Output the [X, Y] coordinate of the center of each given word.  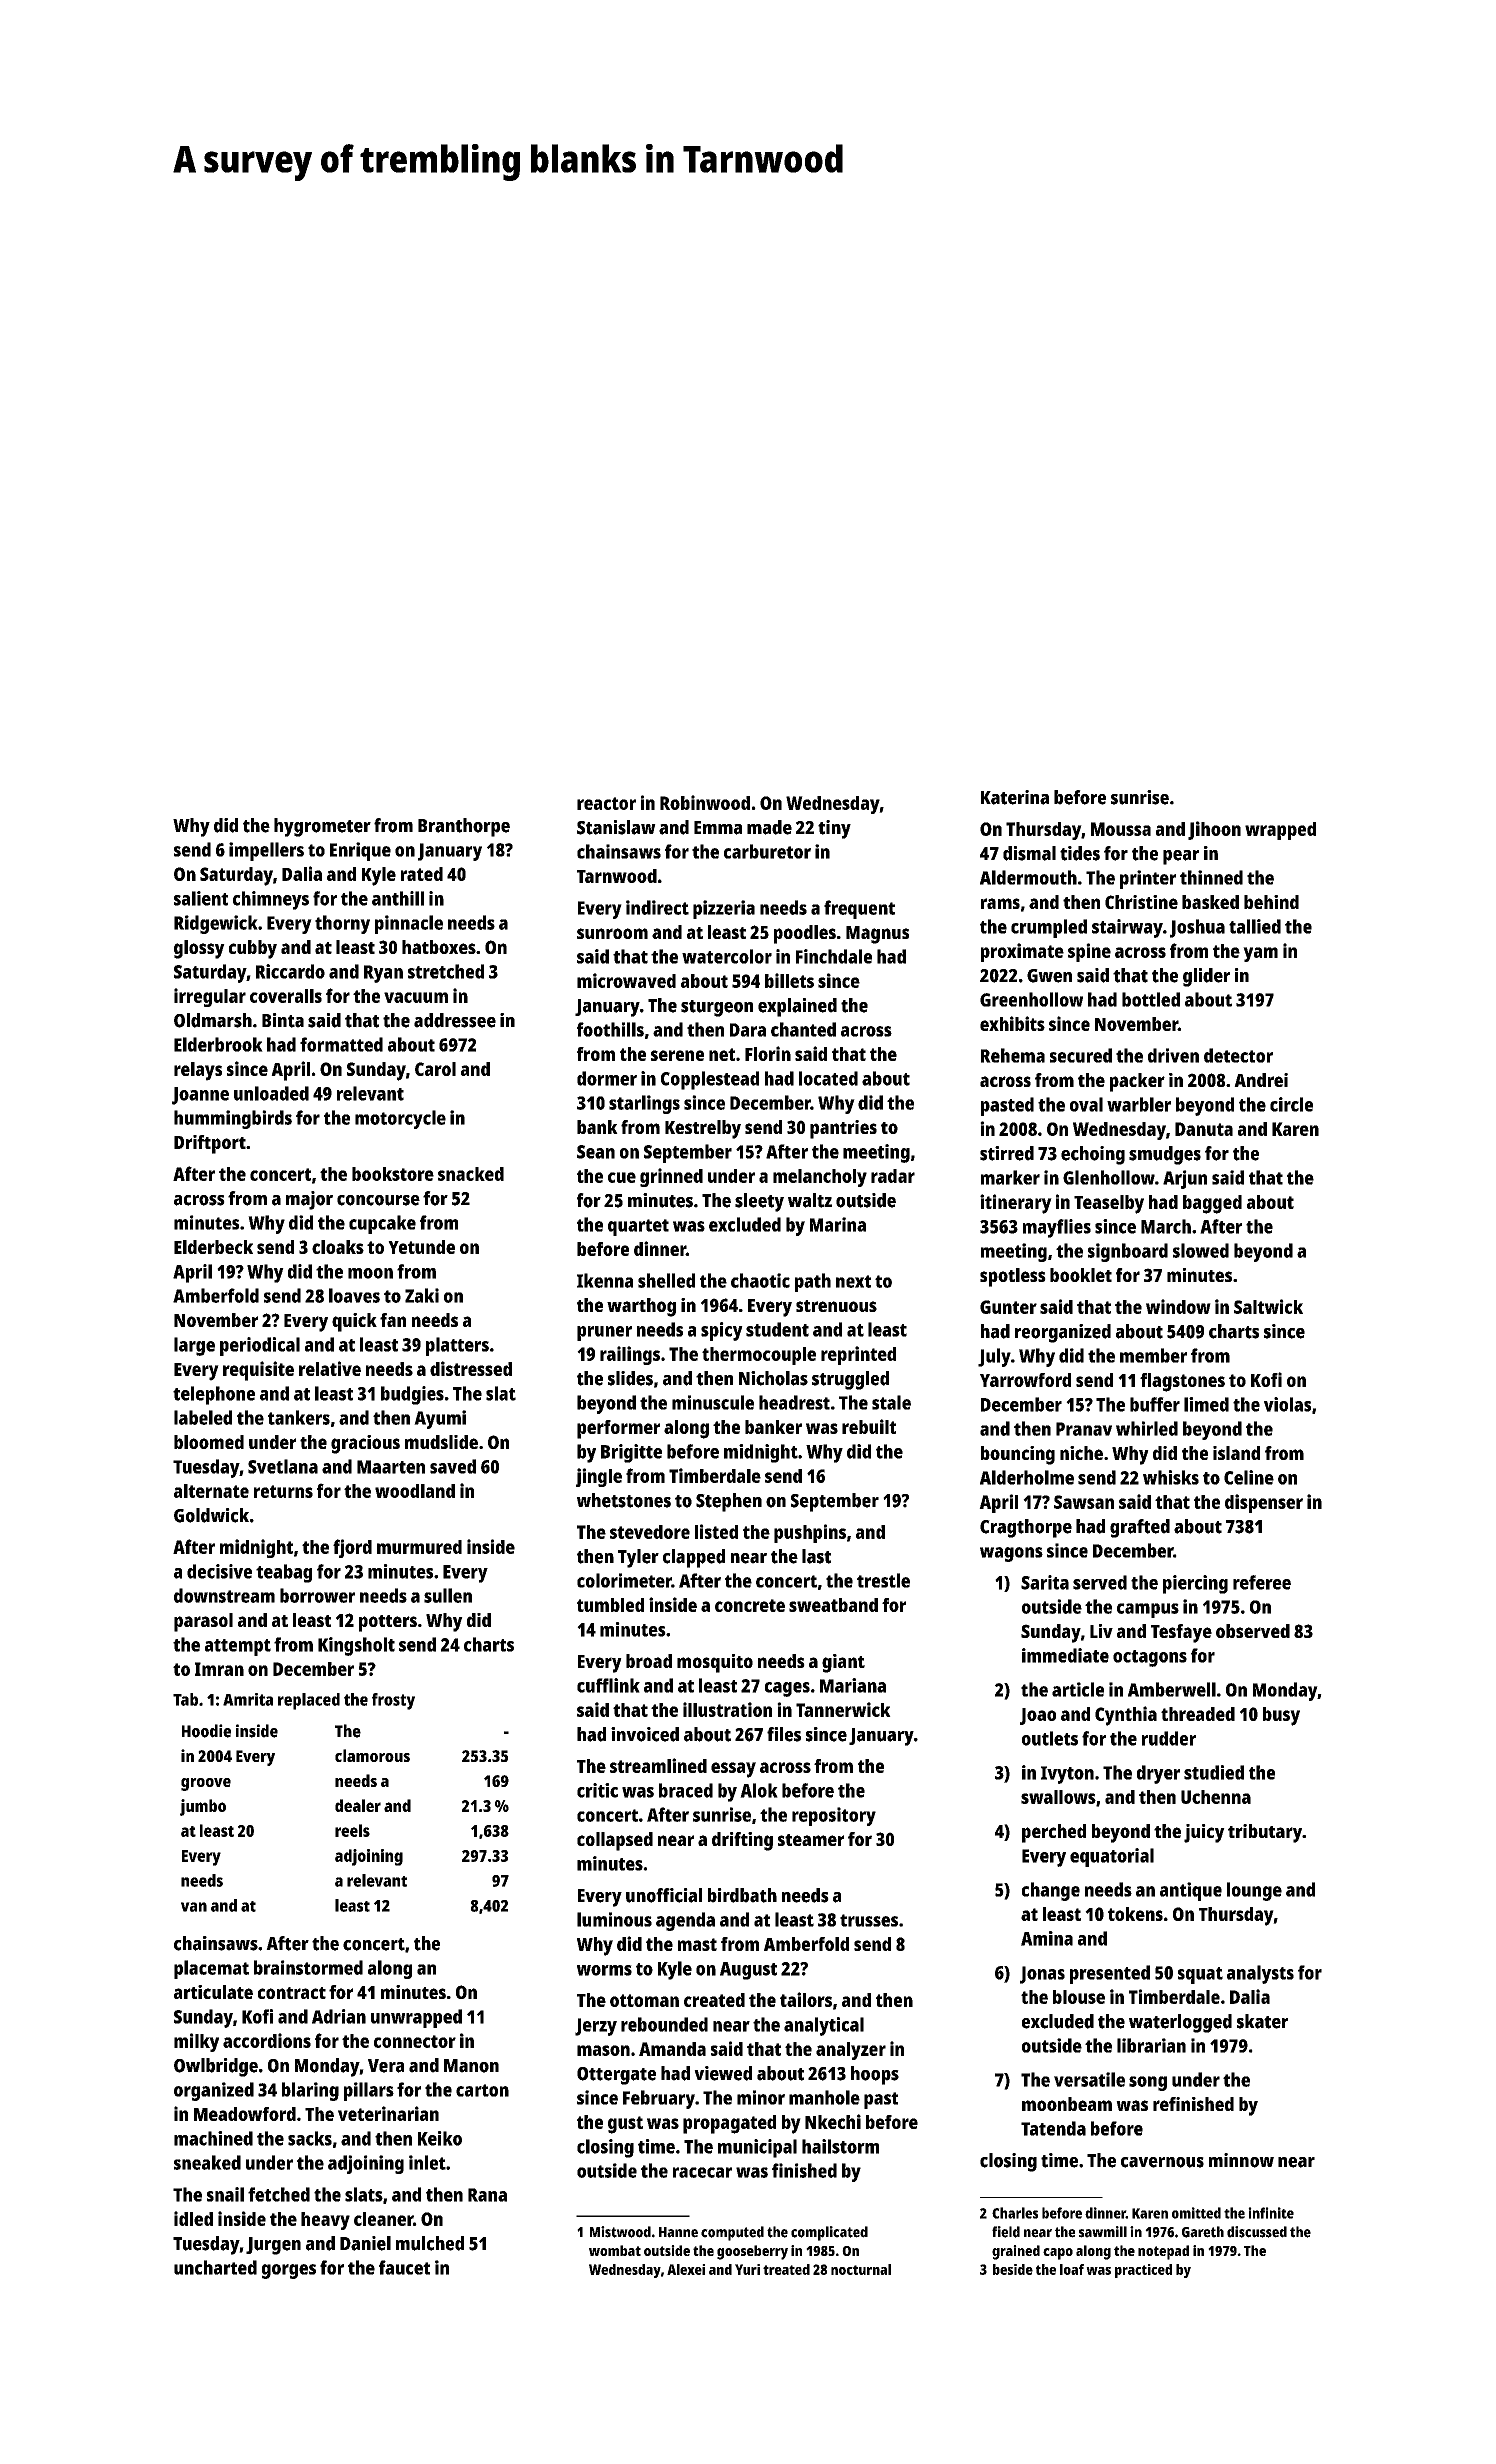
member [1153, 1355]
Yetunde [421, 1247]
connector [415, 2041]
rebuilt [869, 1426]
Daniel [365, 2243]
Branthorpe [464, 827]
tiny [834, 829]
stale [891, 1402]
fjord [352, 1548]
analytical [824, 2026]
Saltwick [1268, 1306]
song [1148, 2083]
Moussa [1121, 829]
